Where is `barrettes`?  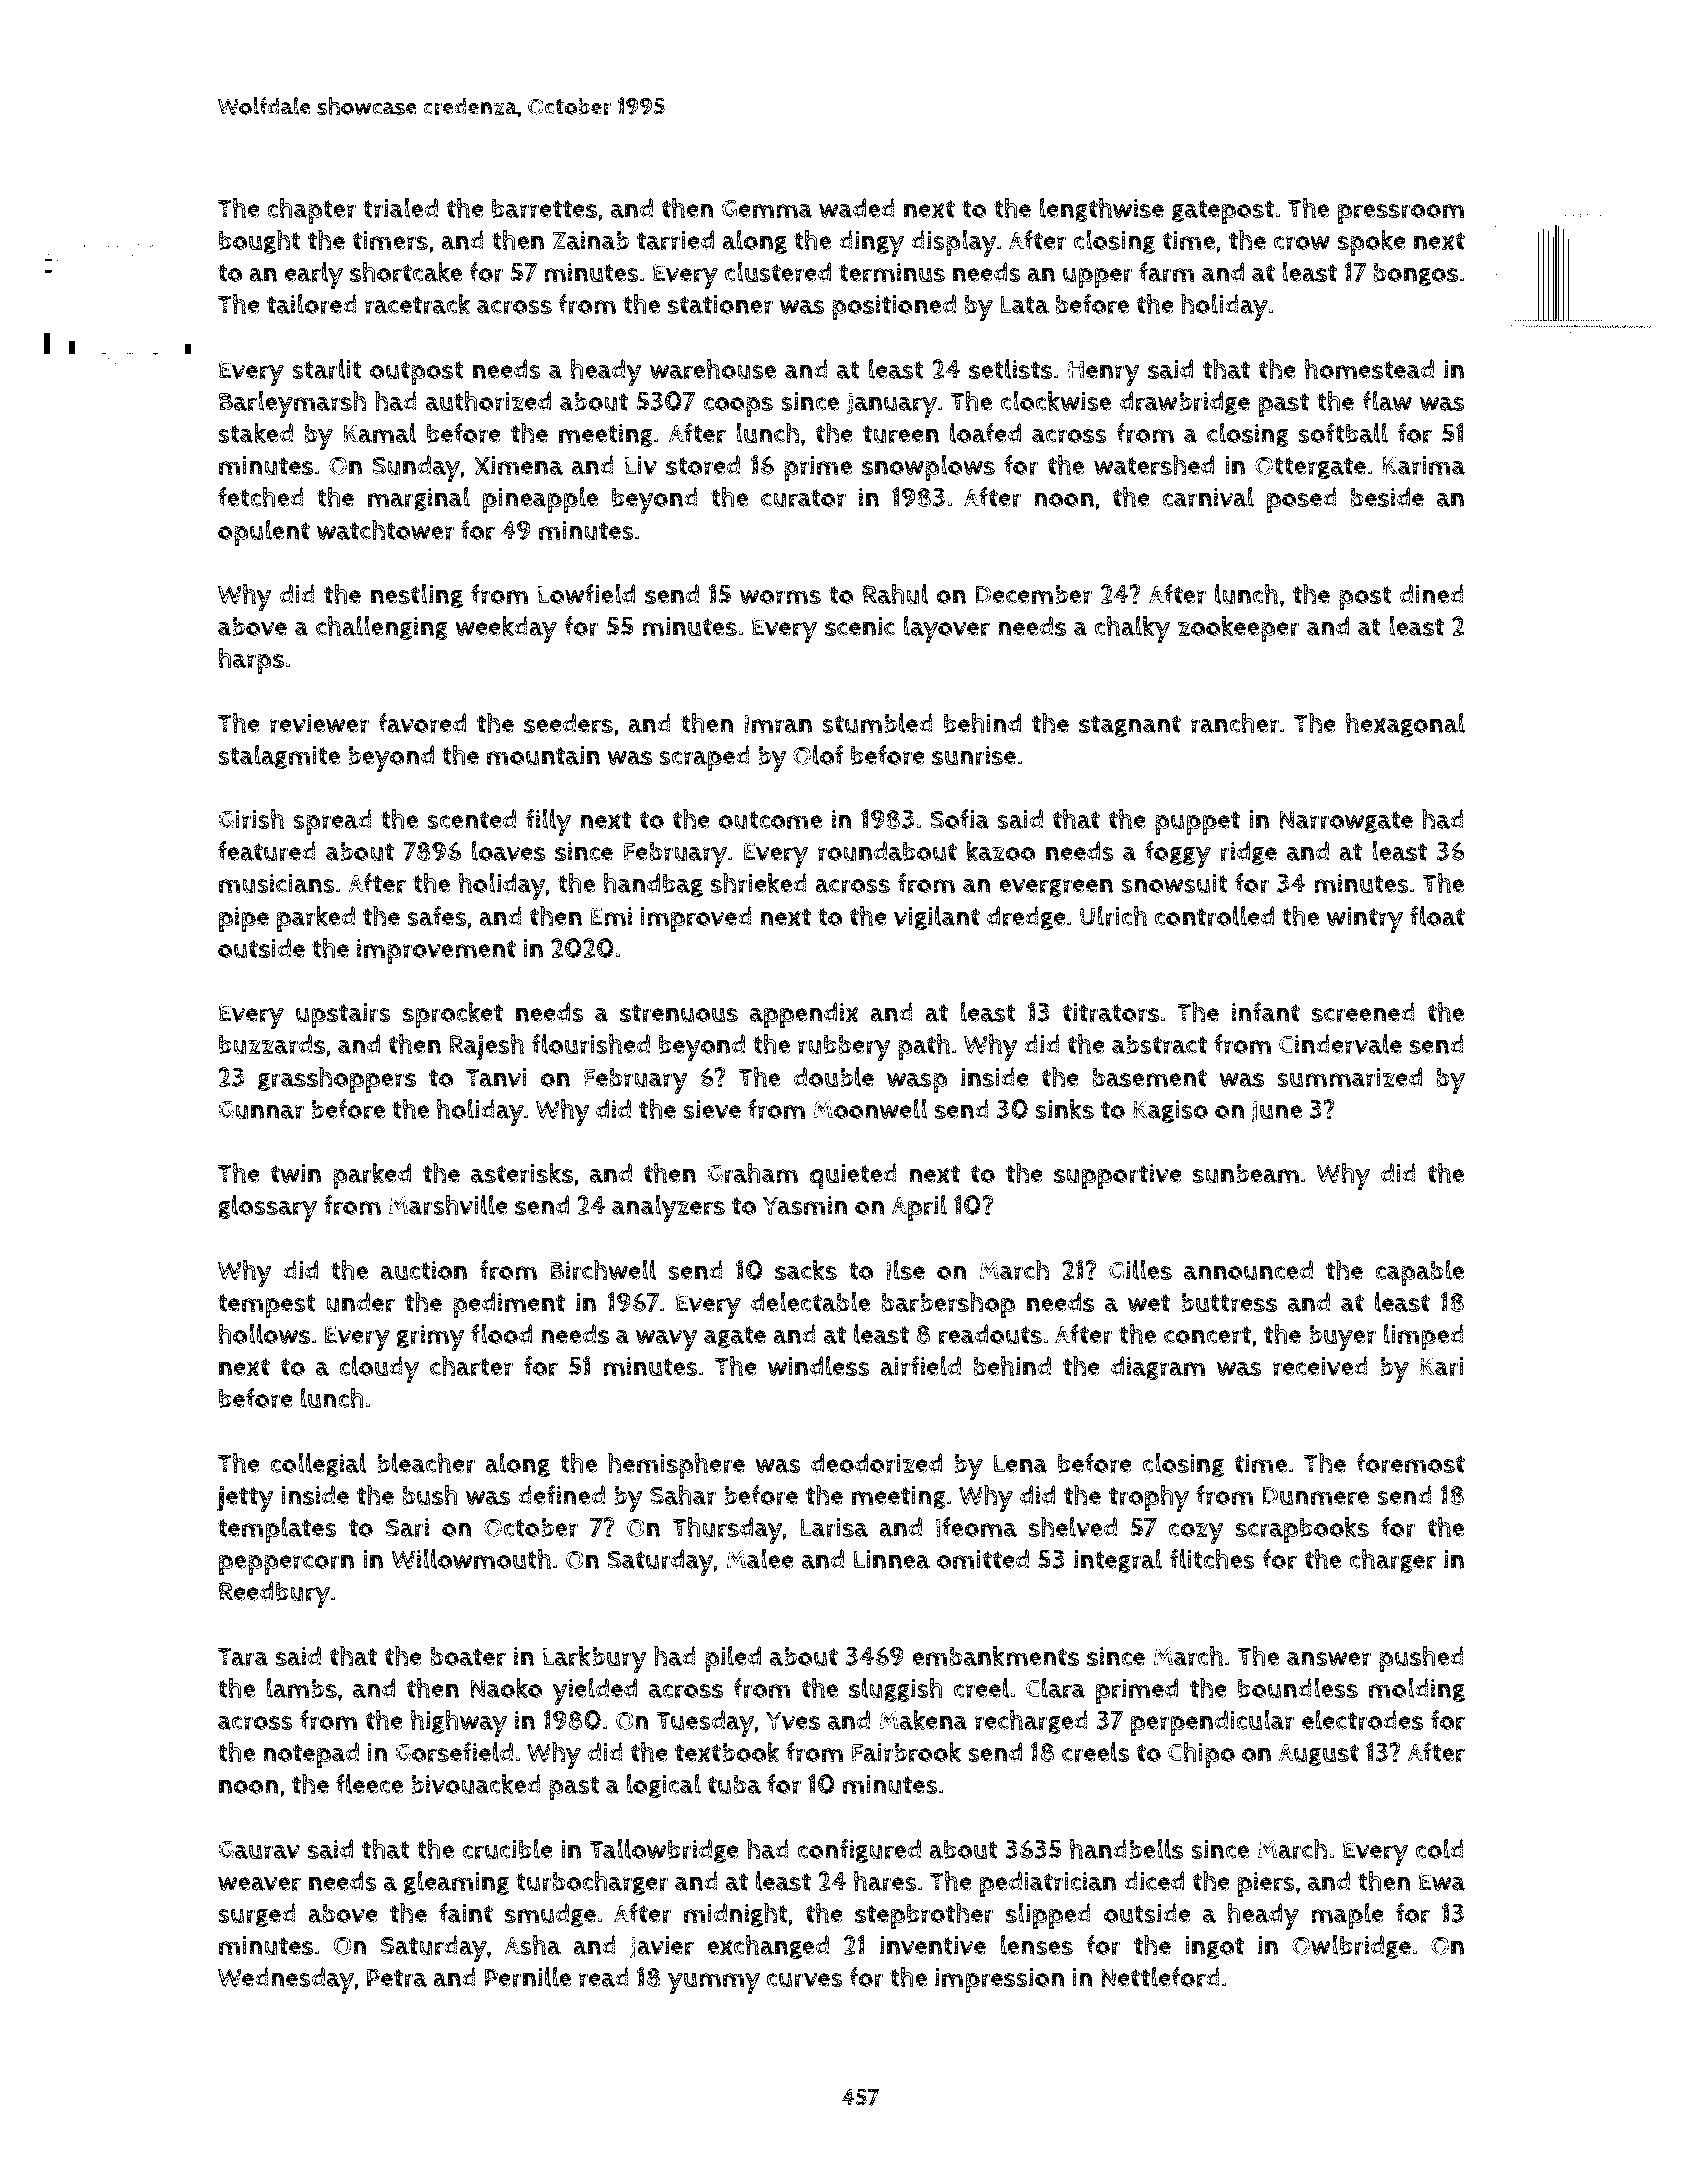
barrettes is located at coordinates (544, 209).
